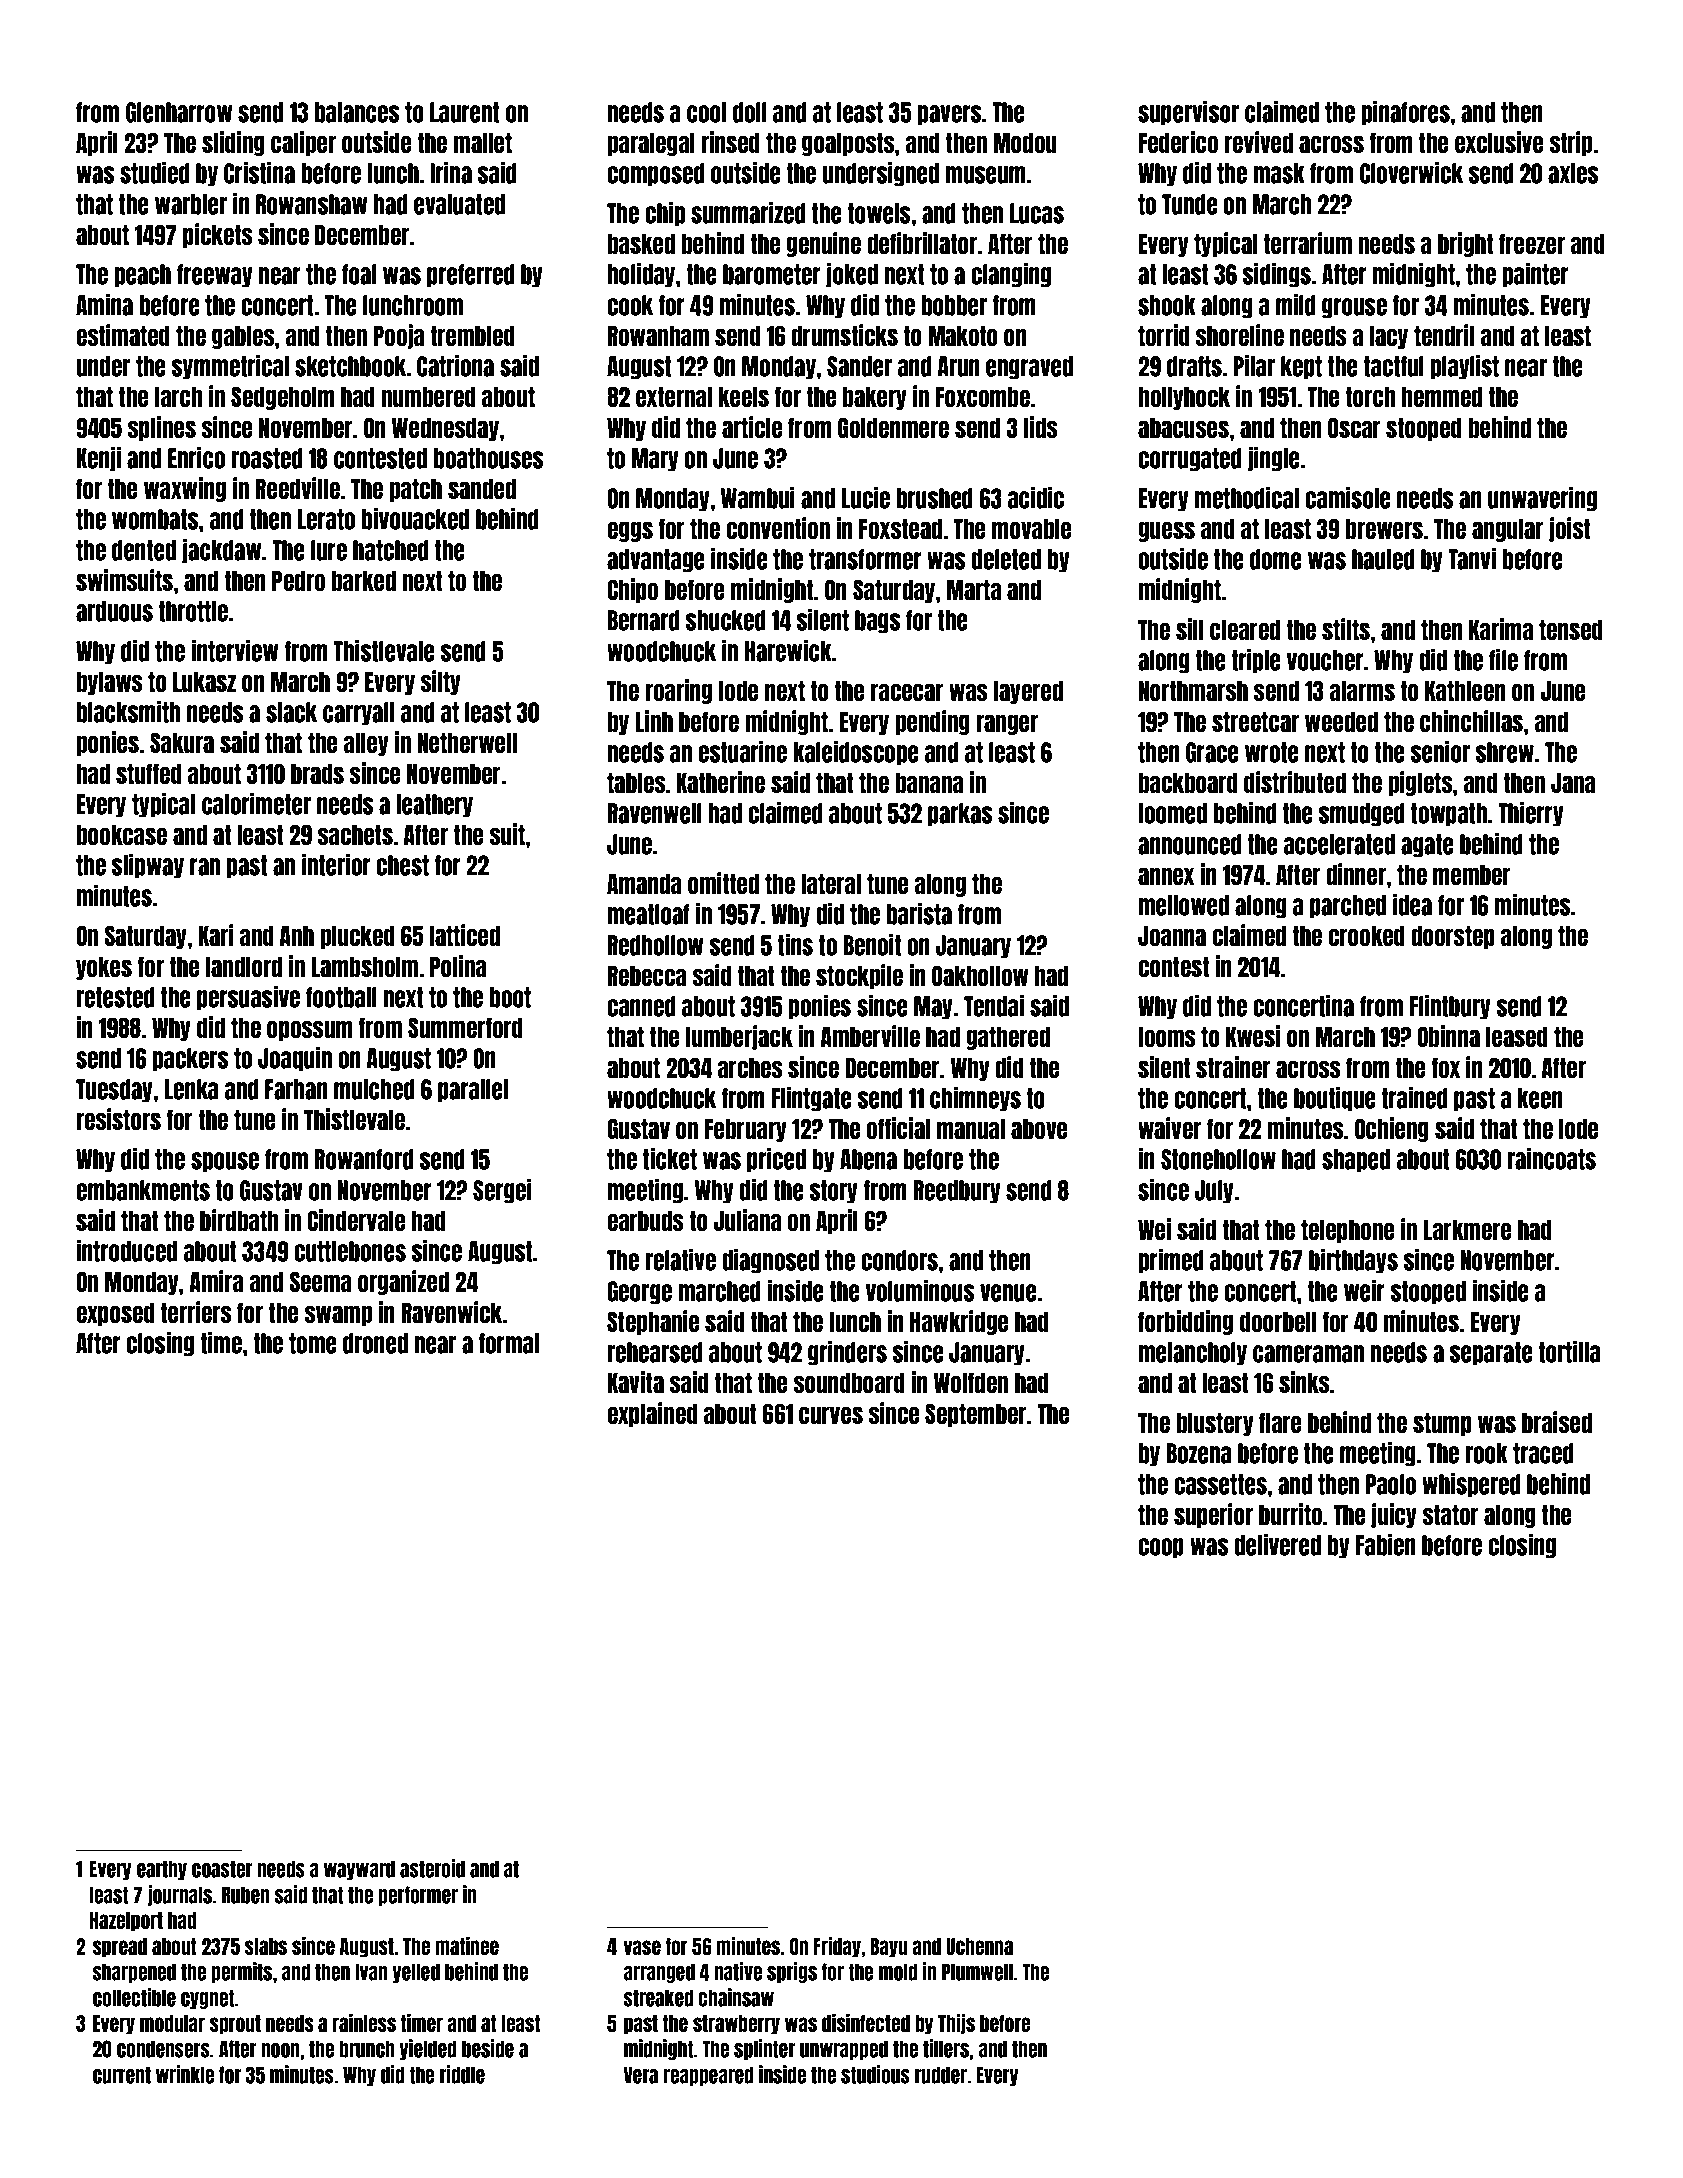 The image size is (1683, 2178). I want to click on yokes, so click(104, 968).
